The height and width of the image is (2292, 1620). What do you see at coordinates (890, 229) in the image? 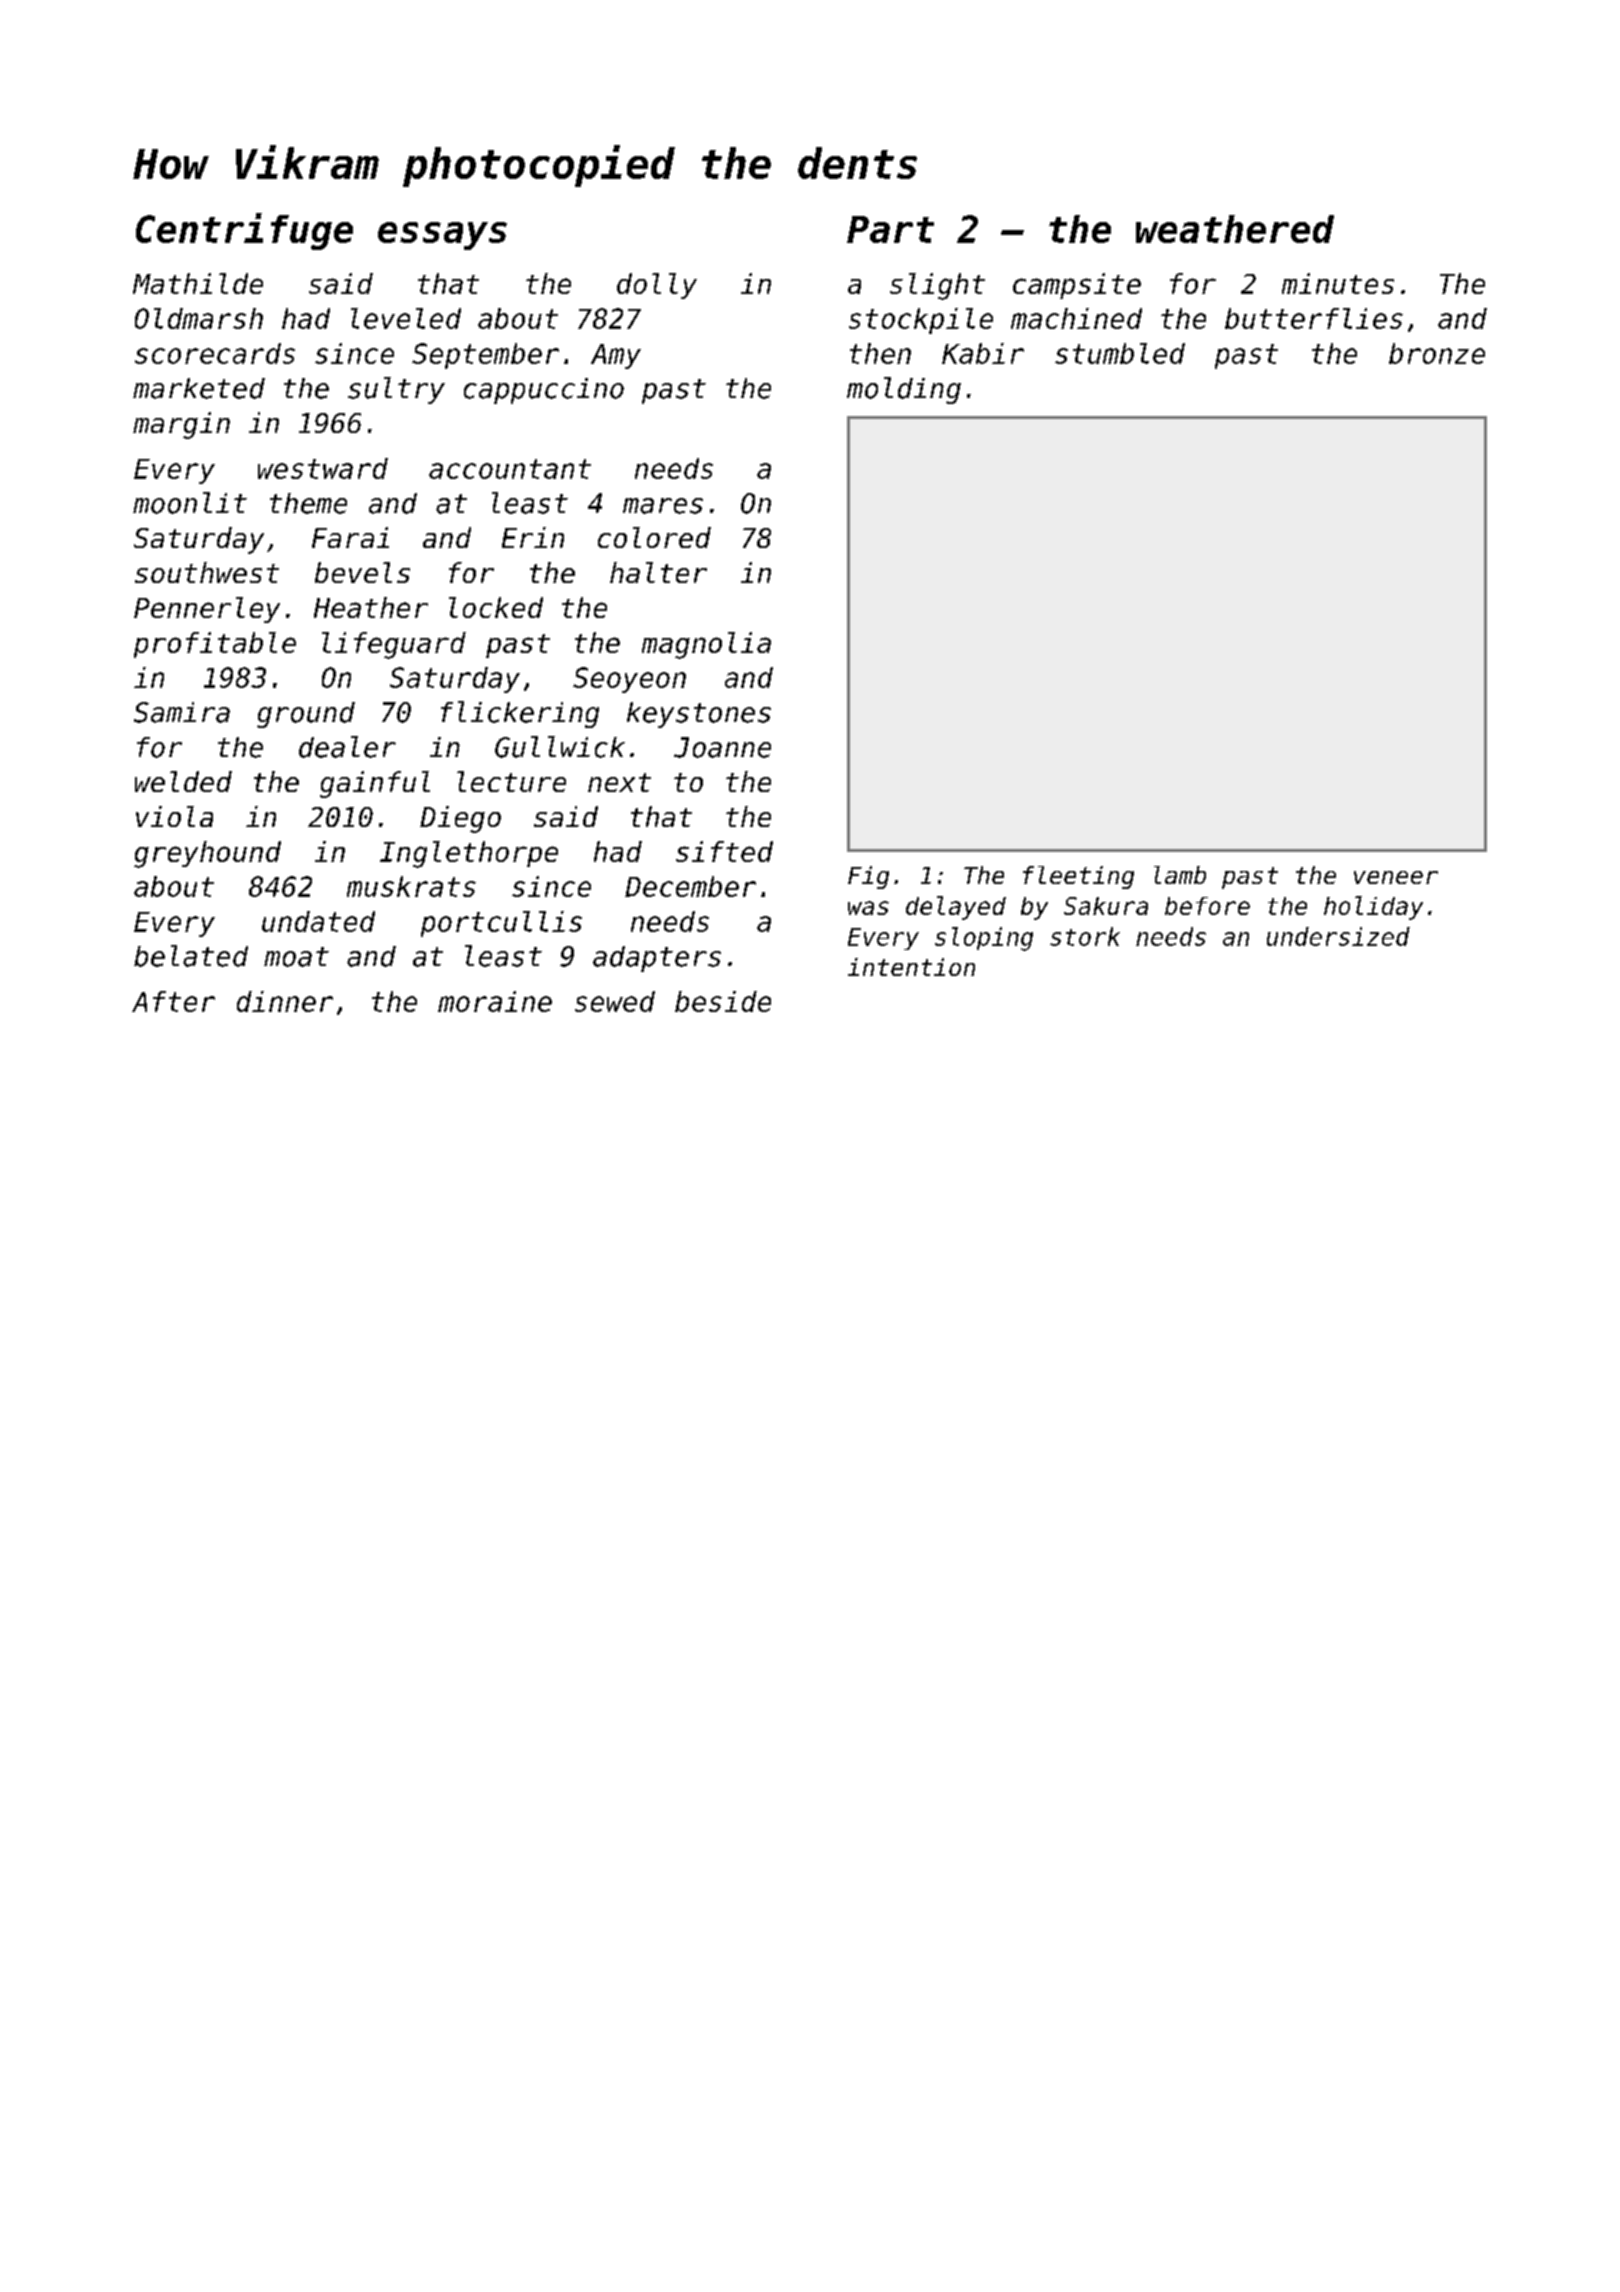
I see `Part` at bounding box center [890, 229].
